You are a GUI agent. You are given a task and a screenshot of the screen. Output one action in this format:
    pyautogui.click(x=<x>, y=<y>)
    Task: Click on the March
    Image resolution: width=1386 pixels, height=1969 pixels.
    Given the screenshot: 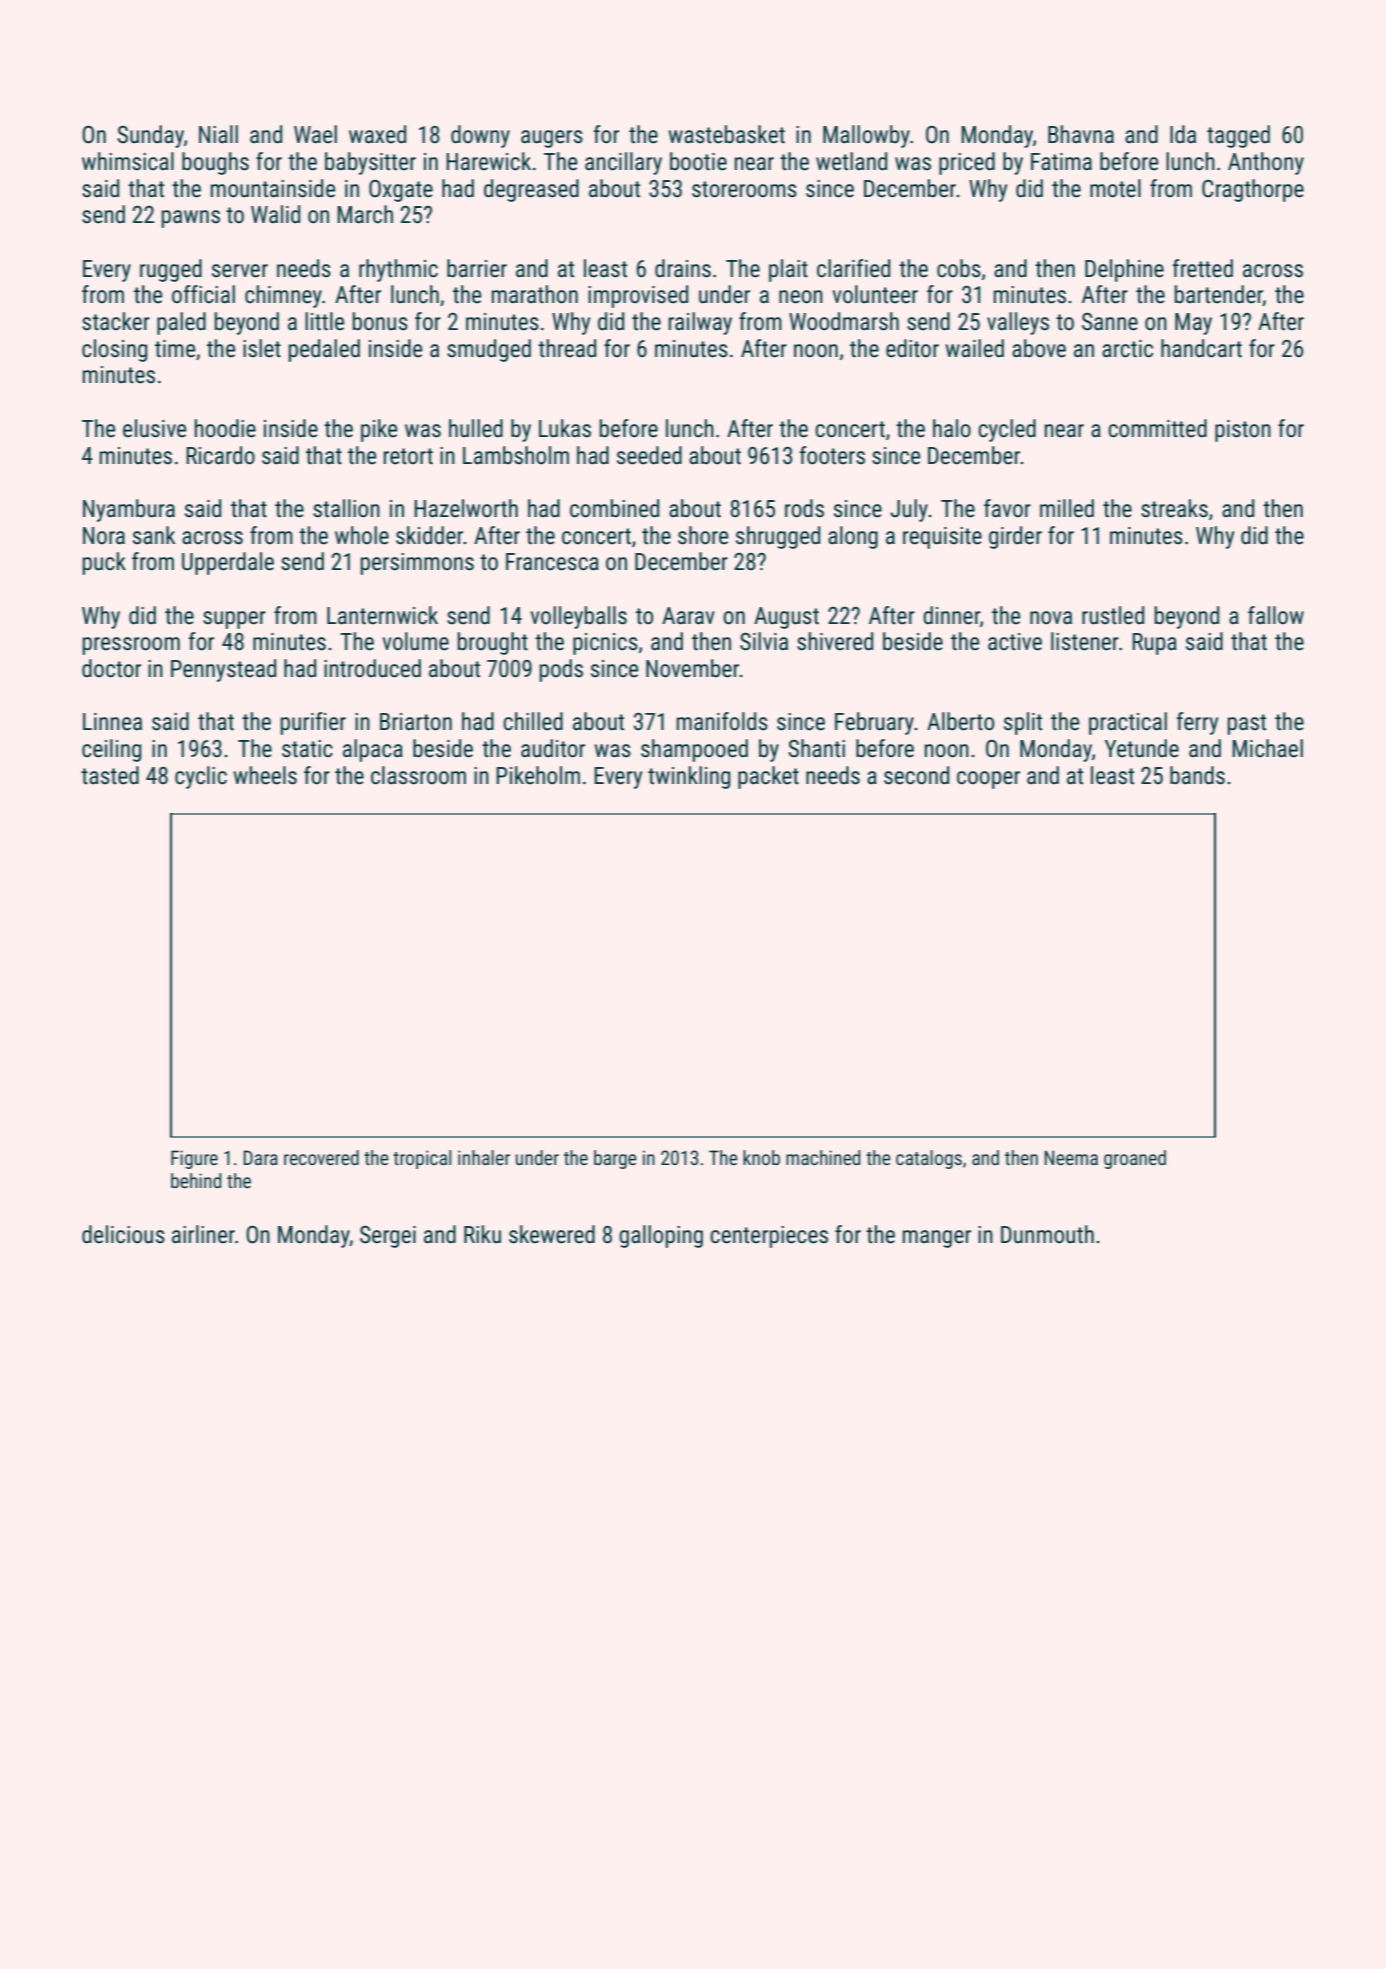 What is the action you would take?
    pyautogui.click(x=365, y=214)
